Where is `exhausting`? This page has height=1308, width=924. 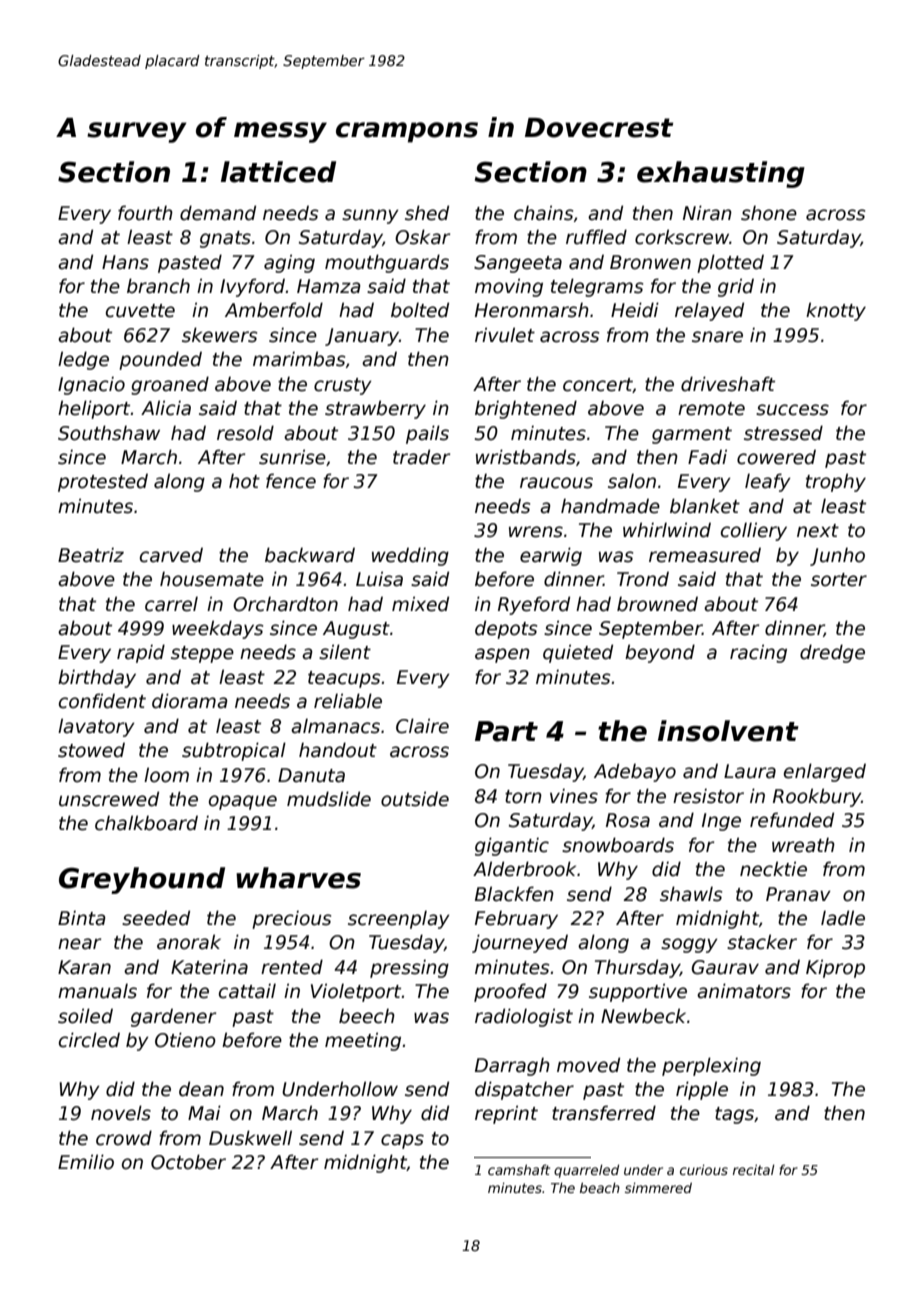 exhausting is located at coordinates (721, 174).
